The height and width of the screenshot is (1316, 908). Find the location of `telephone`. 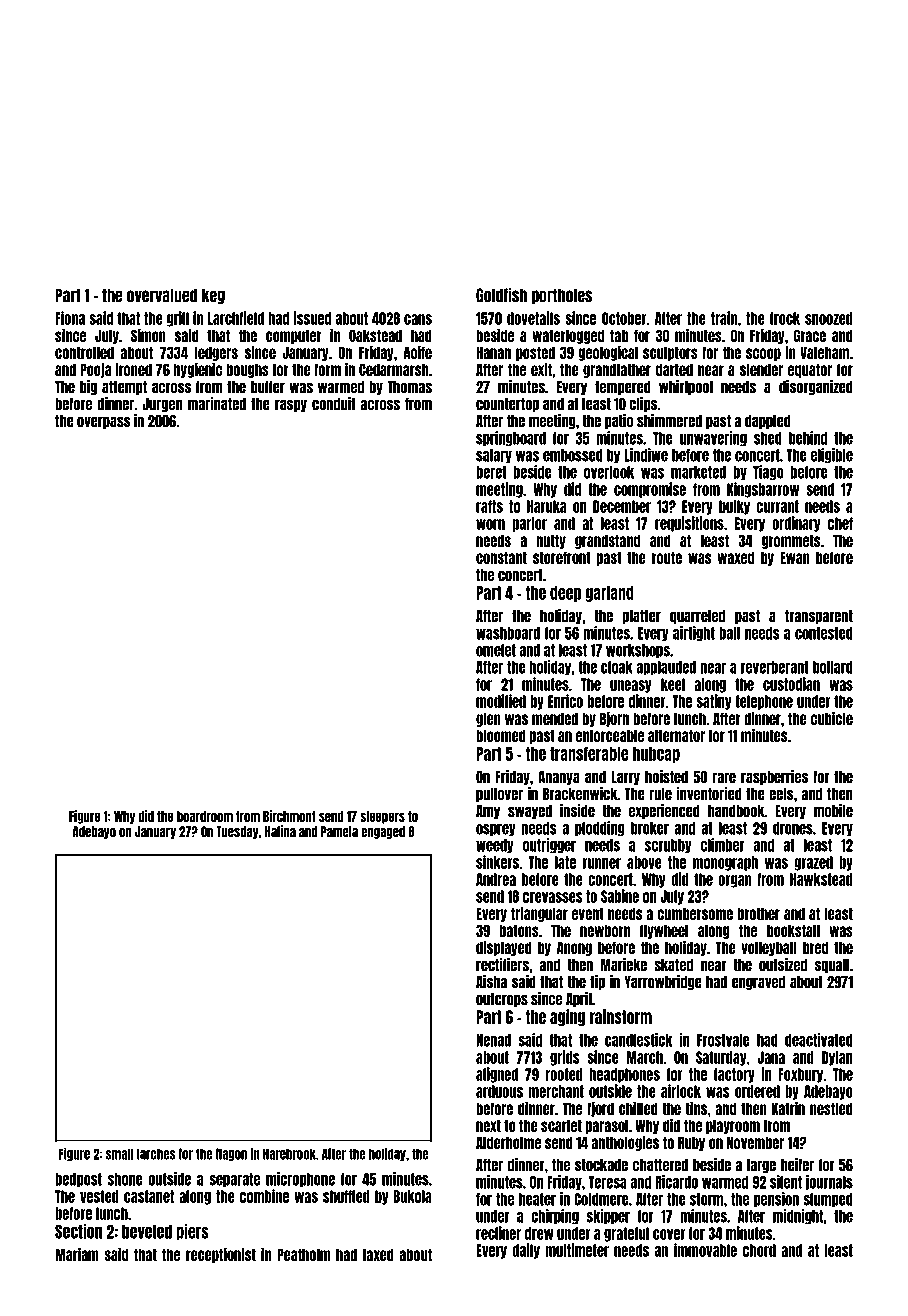

telephone is located at coordinates (764, 702).
